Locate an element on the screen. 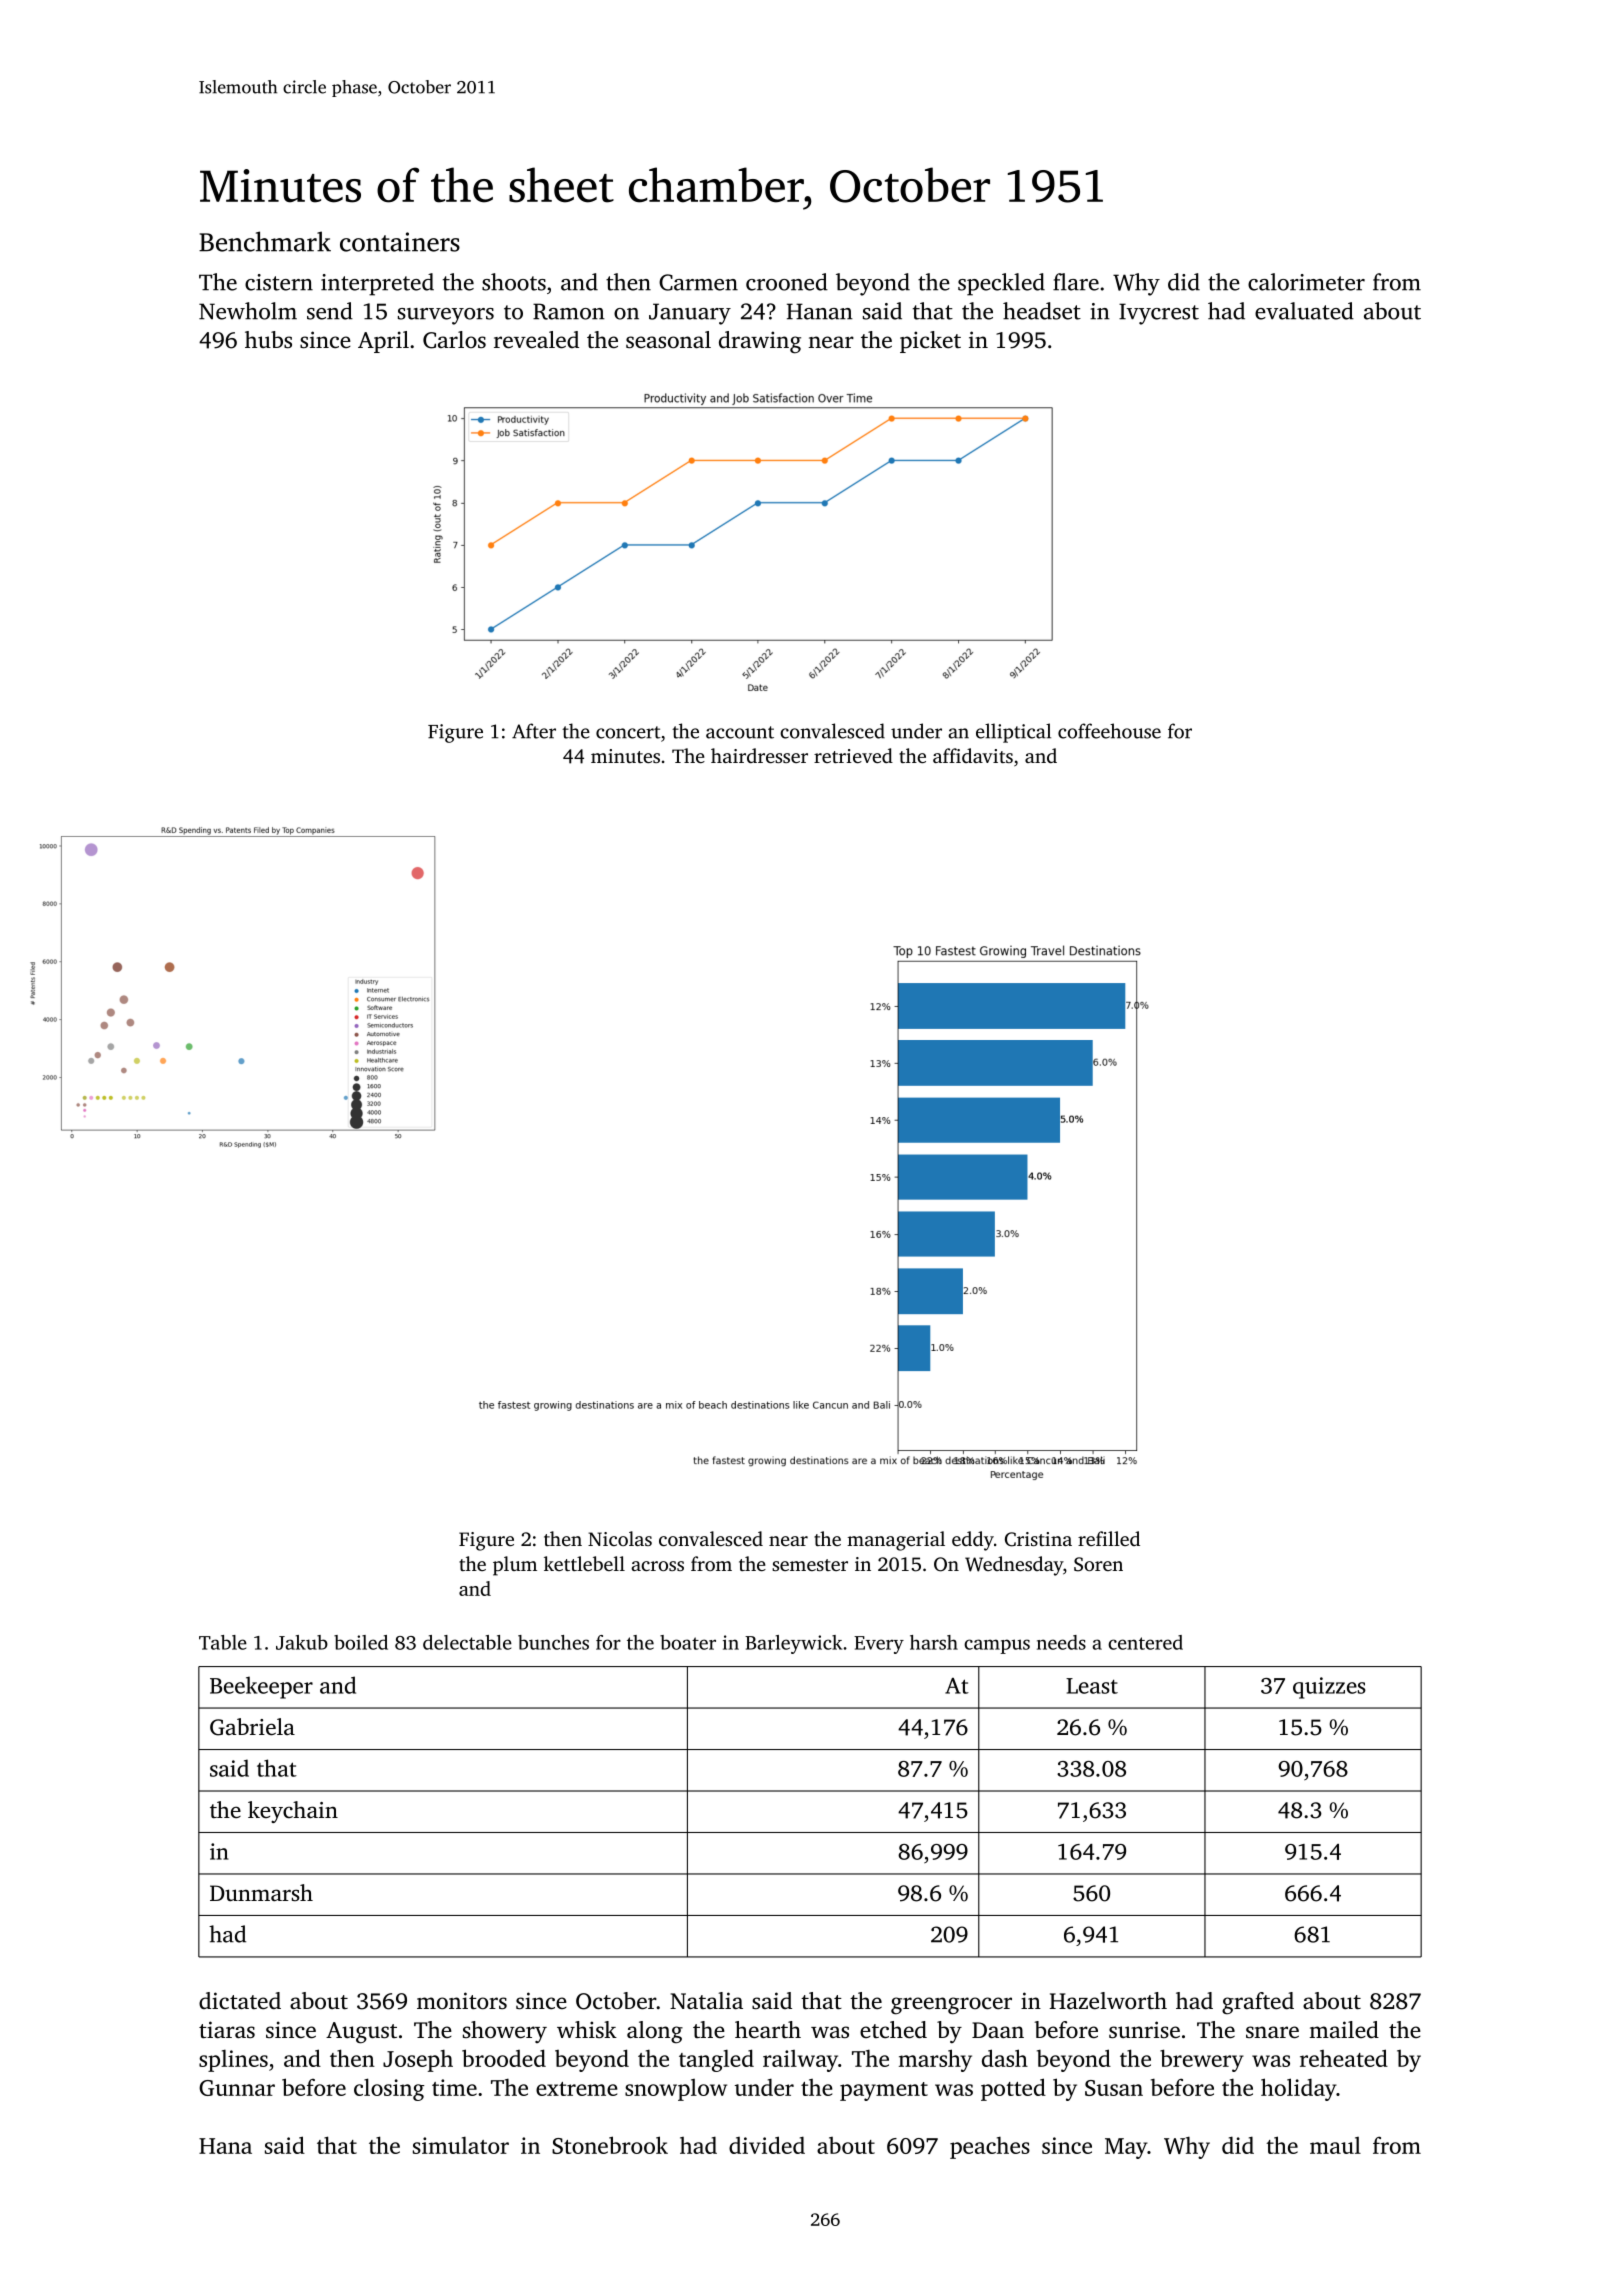 The width and height of the screenshot is (1620, 2292). tiaras is located at coordinates (227, 2029).
